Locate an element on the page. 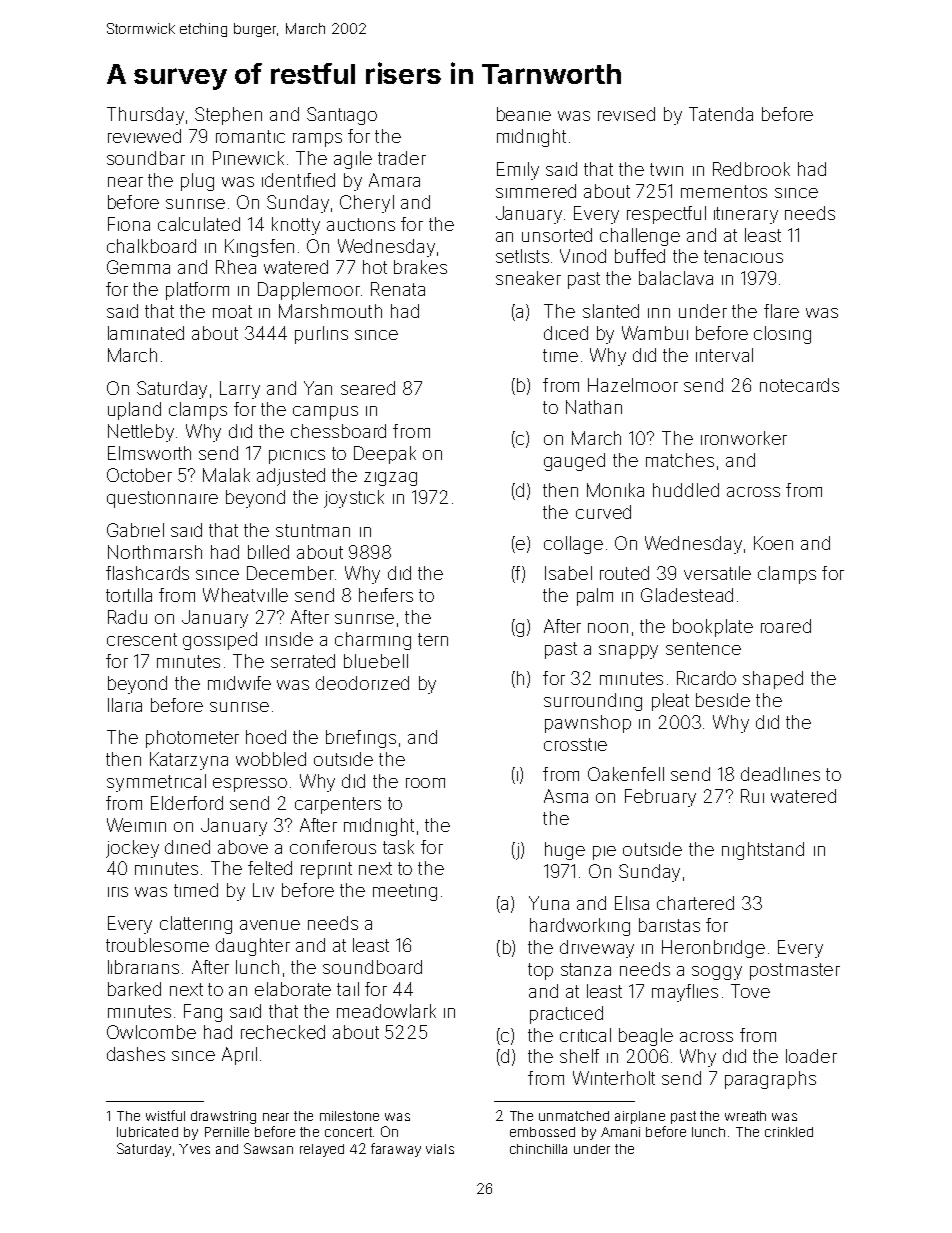 The image size is (952, 1233). chartered is located at coordinates (695, 903).
